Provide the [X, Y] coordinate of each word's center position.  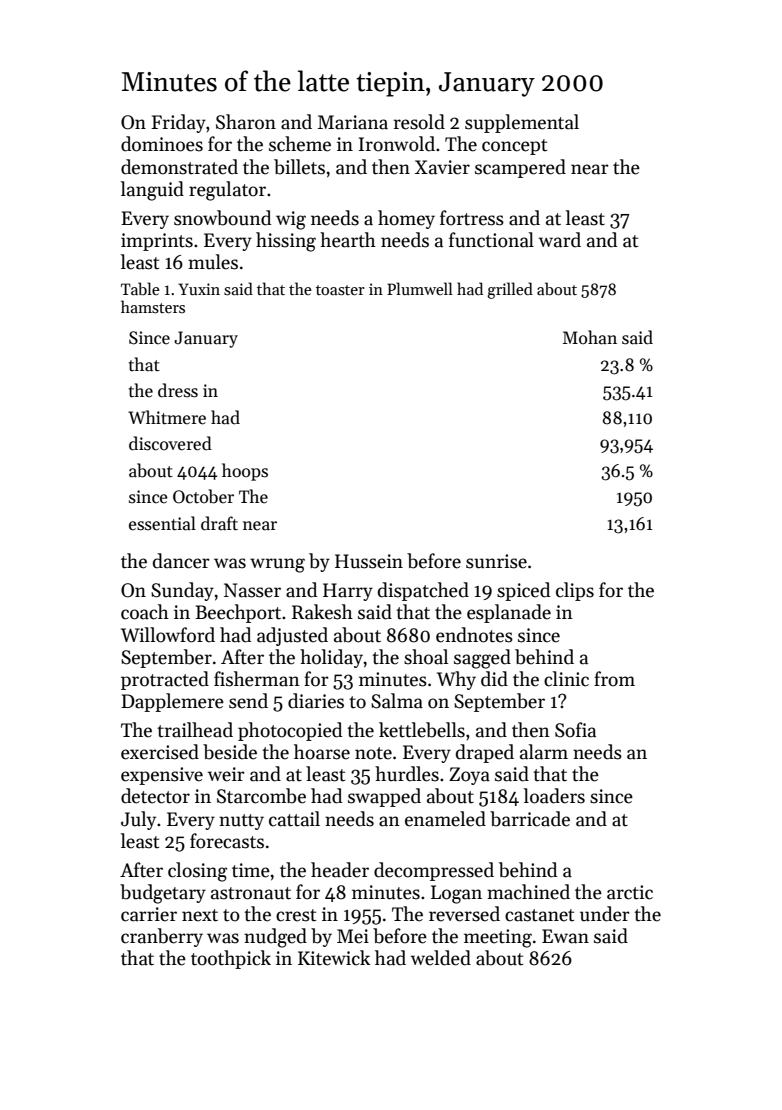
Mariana [353, 122]
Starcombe [261, 796]
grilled [510, 290]
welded [441, 958]
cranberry [162, 937]
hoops [245, 472]
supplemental [522, 123]
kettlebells [422, 730]
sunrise [496, 561]
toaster [340, 290]
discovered [170, 443]
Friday [178, 123]
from [614, 679]
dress [178, 390]
